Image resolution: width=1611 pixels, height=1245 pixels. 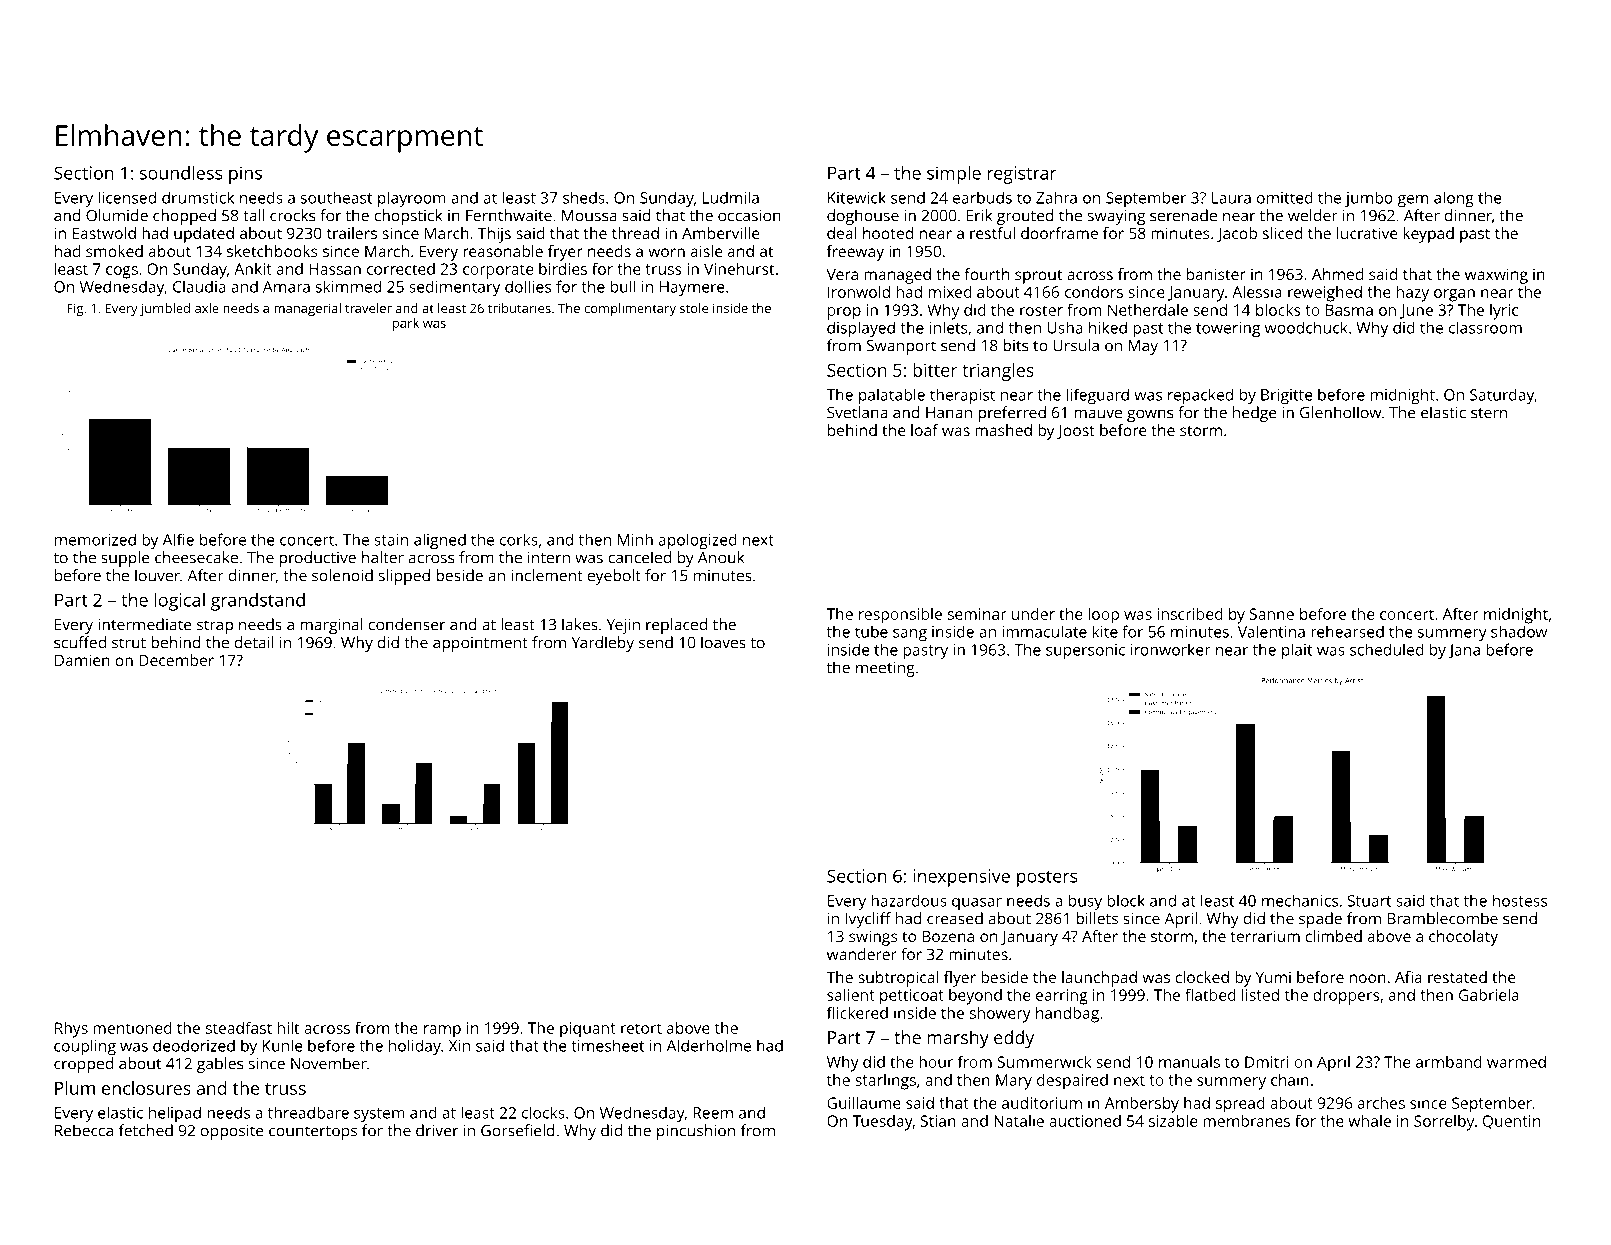 What do you see at coordinates (283, 1045) in the page?
I see `Kunle` at bounding box center [283, 1045].
